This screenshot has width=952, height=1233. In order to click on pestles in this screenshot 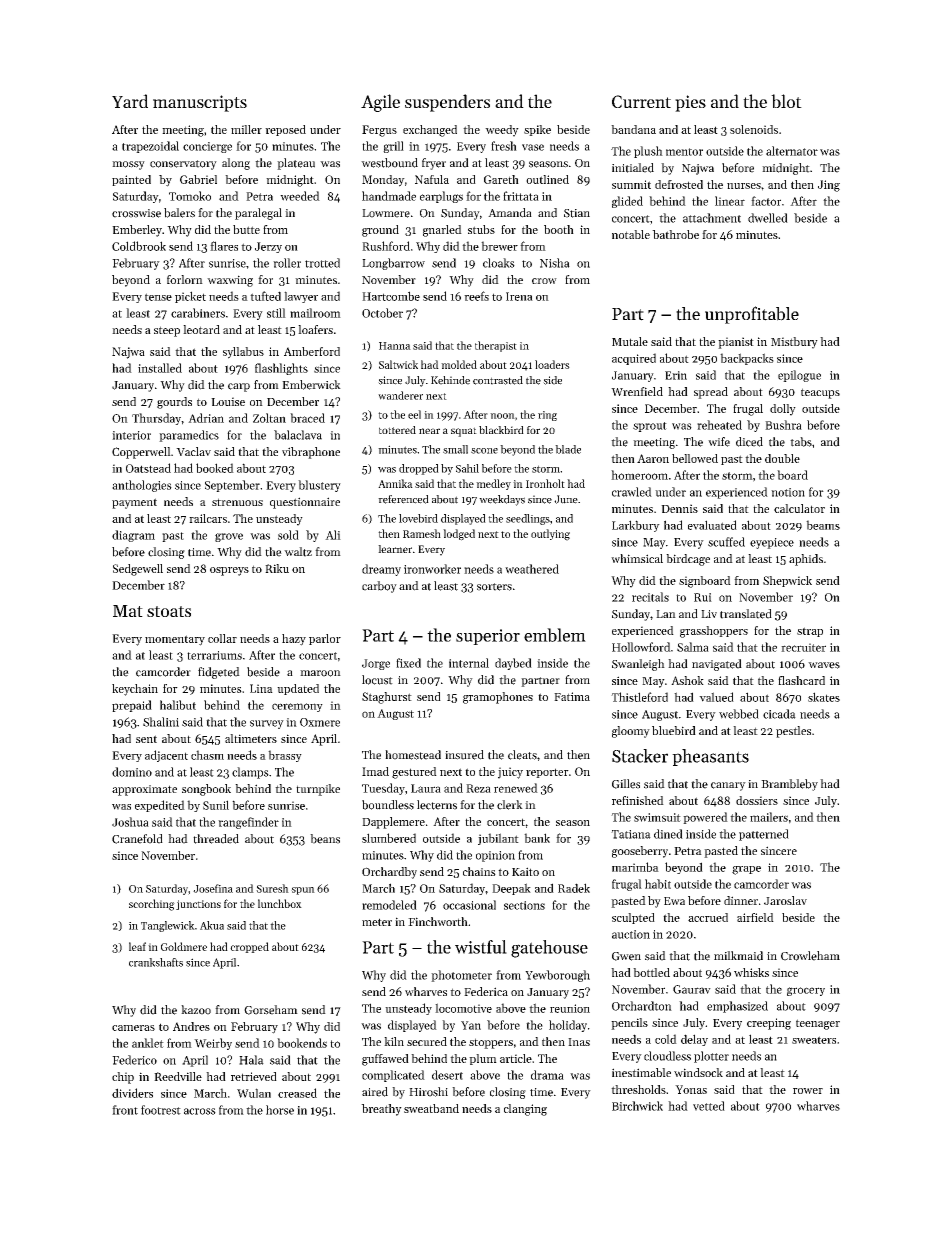, I will do `click(793, 732)`.
